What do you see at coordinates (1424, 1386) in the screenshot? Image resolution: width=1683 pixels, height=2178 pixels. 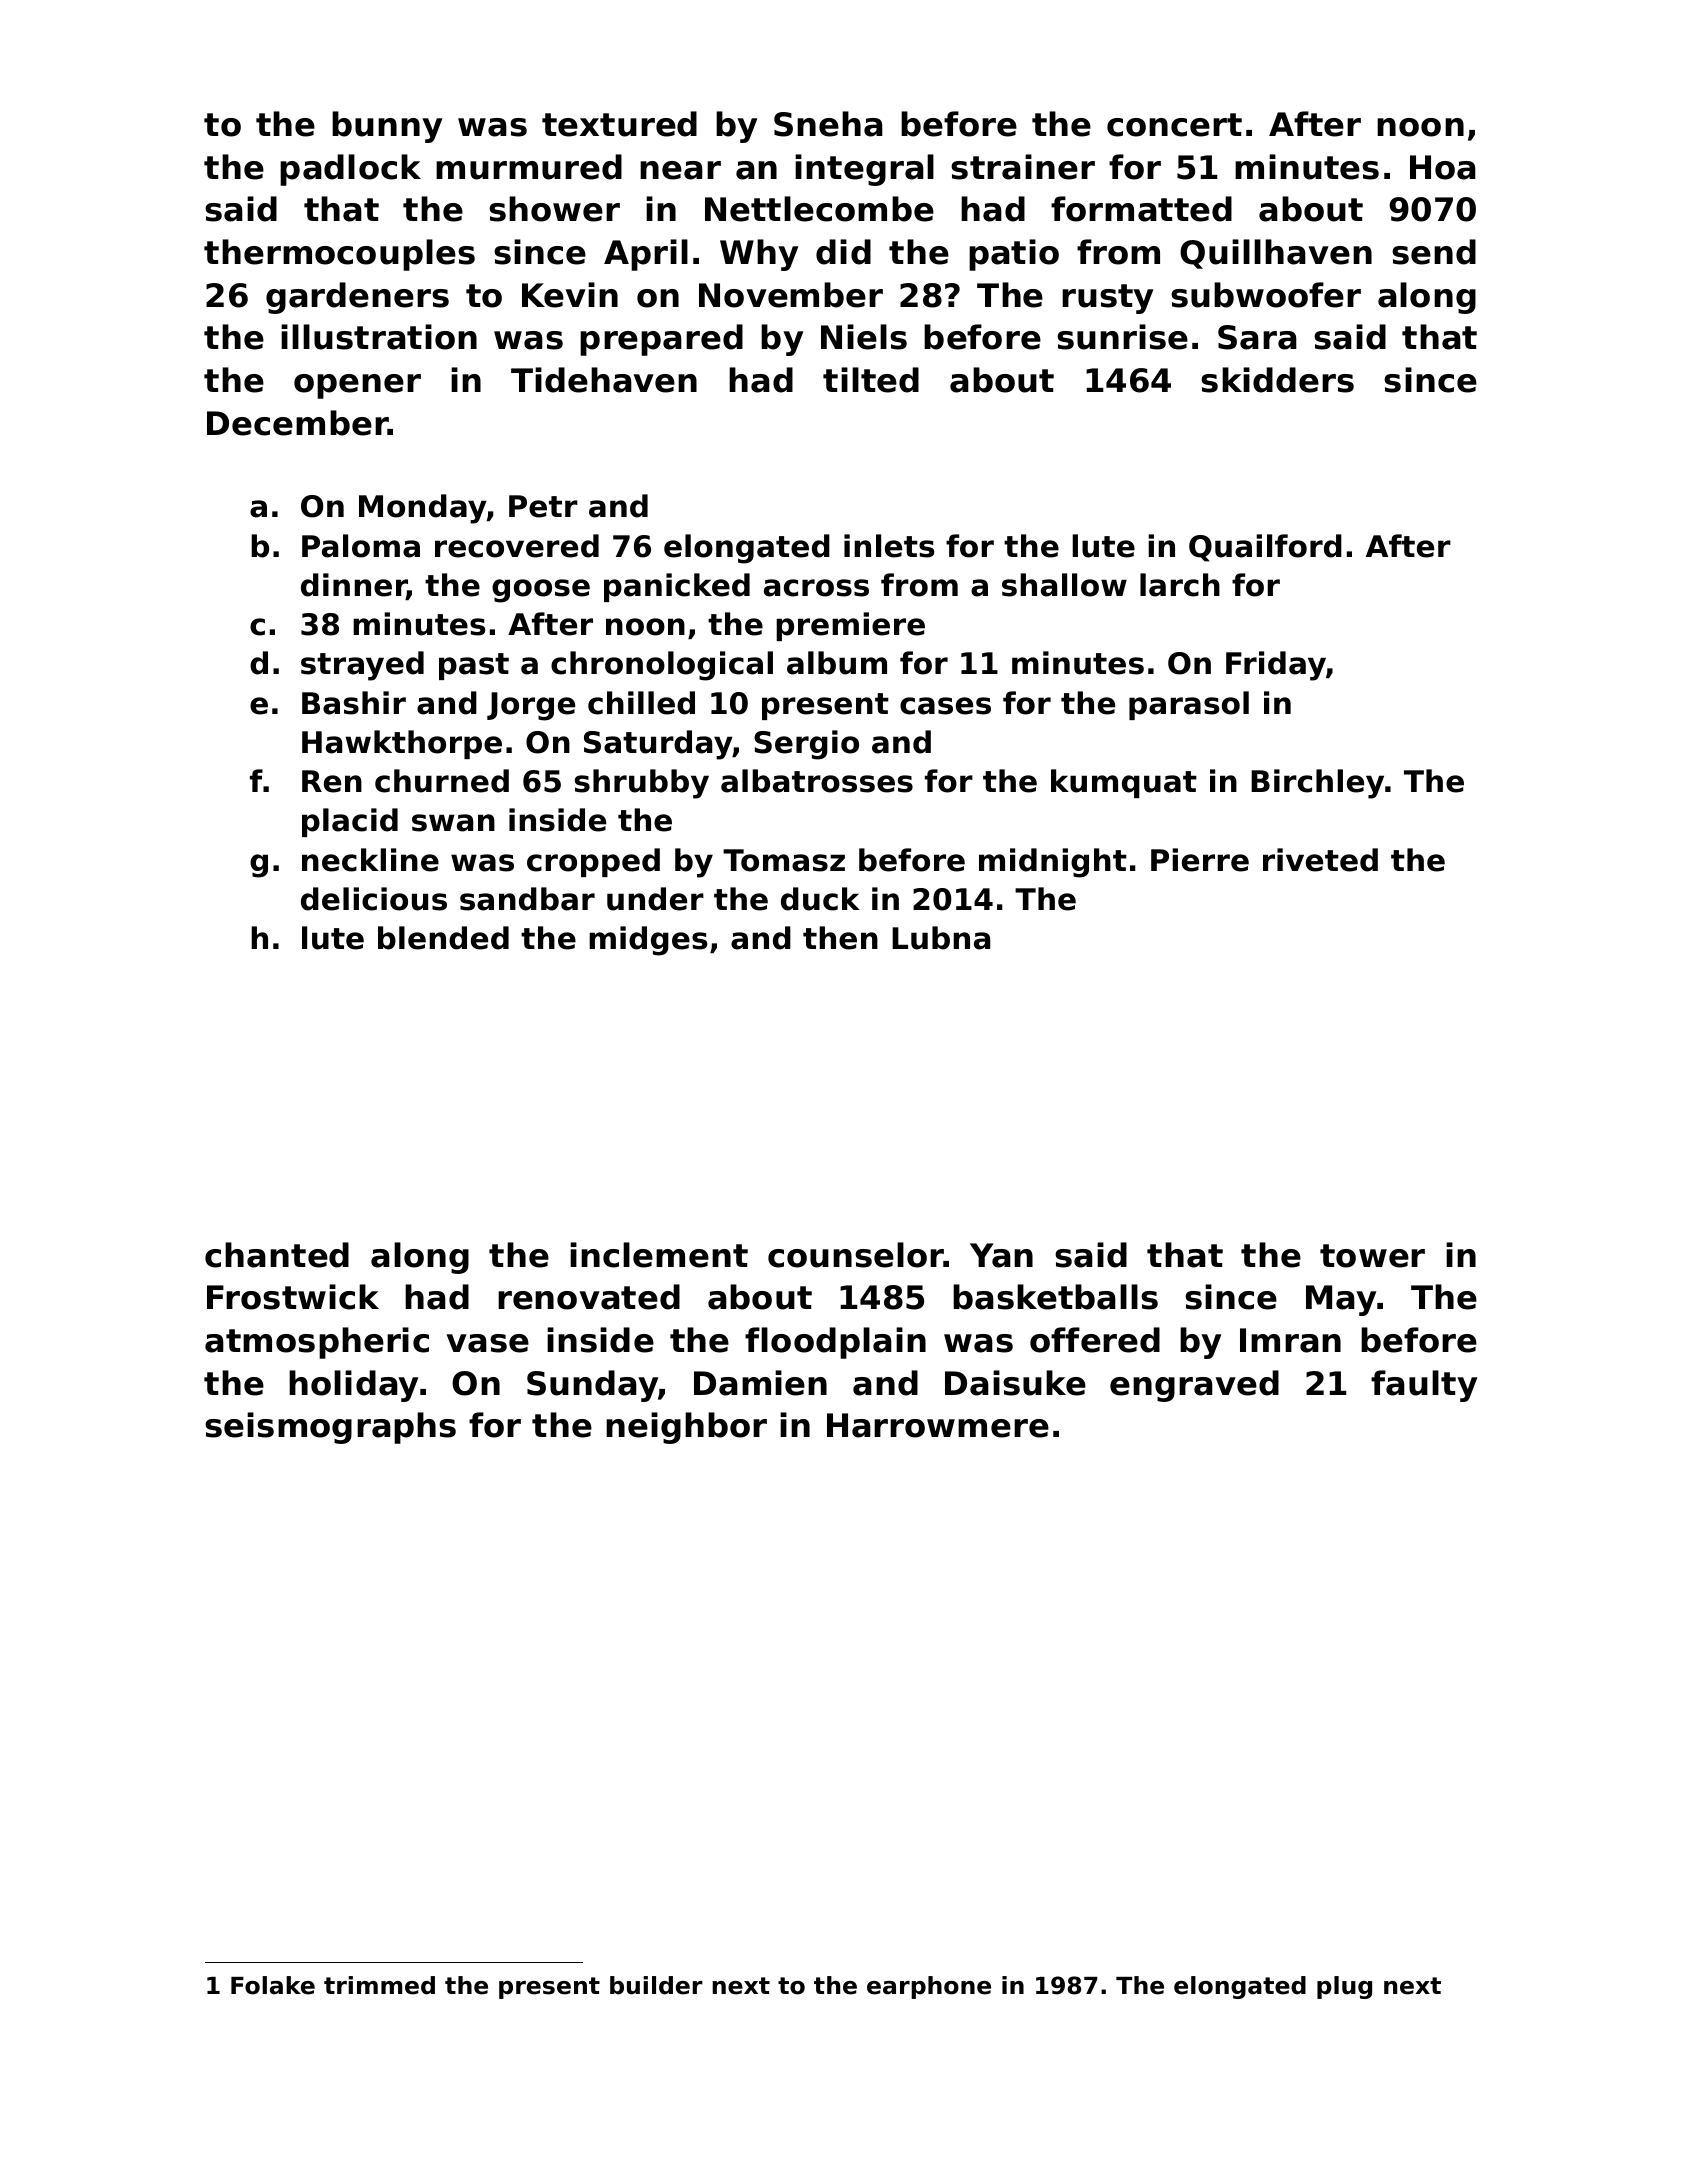 I see `faulty` at bounding box center [1424, 1386].
